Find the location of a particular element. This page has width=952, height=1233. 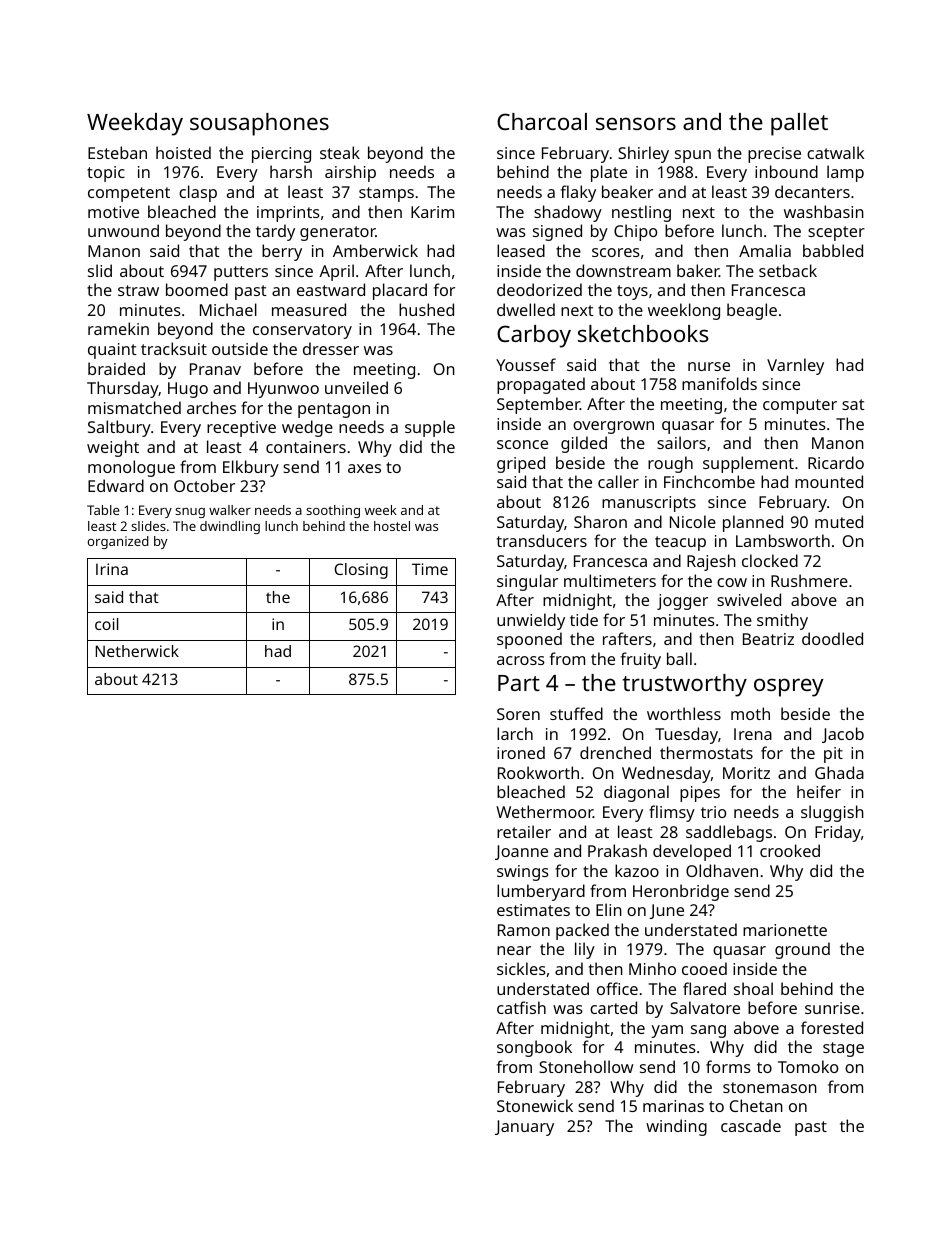

Ricardo is located at coordinates (836, 462).
